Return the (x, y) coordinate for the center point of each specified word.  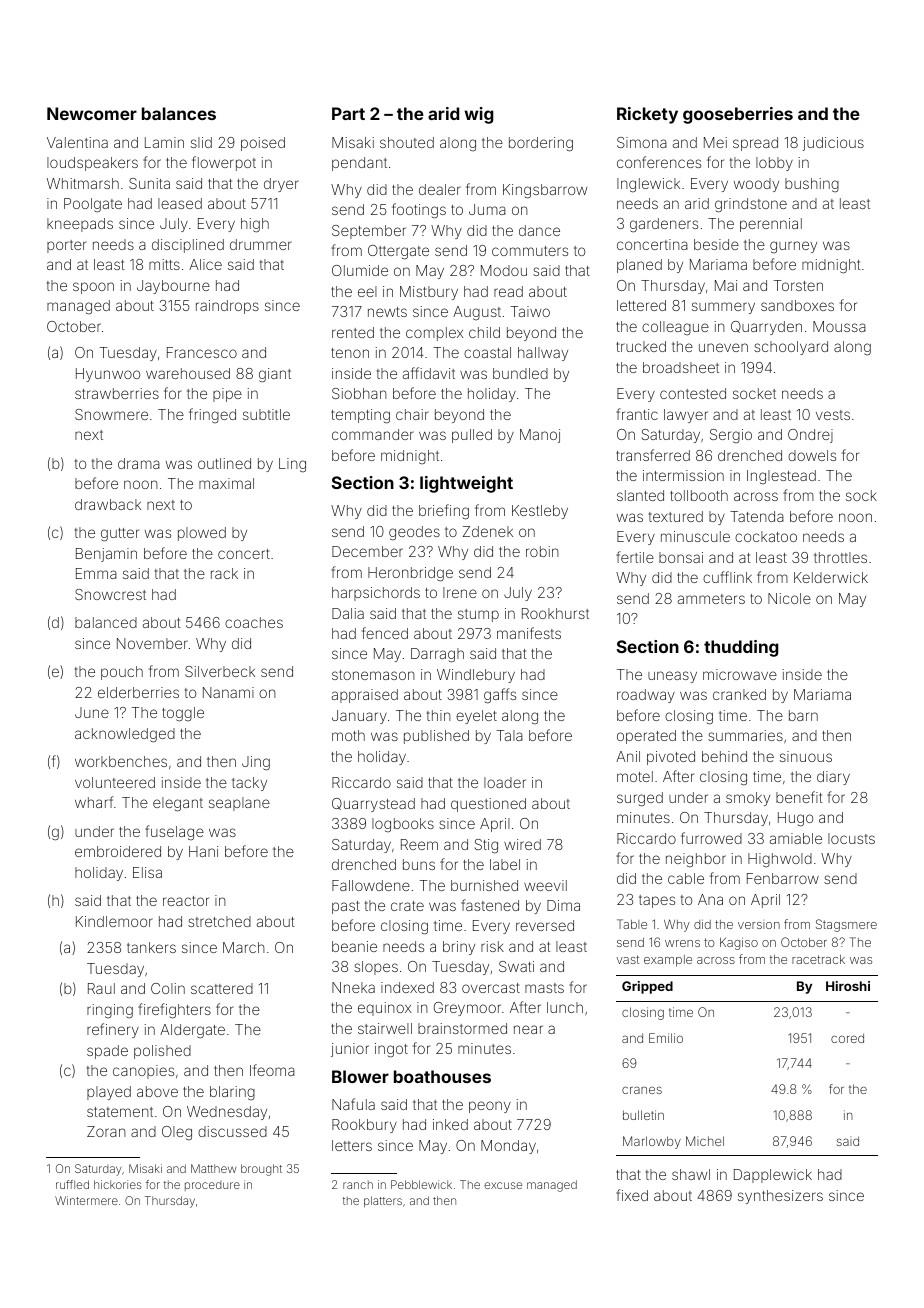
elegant (178, 804)
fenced (385, 633)
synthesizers (780, 1197)
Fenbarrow (783, 878)
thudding (741, 648)
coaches (254, 622)
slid (201, 142)
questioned (488, 805)
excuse (503, 1185)
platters (383, 1201)
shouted (407, 142)
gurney (793, 247)
